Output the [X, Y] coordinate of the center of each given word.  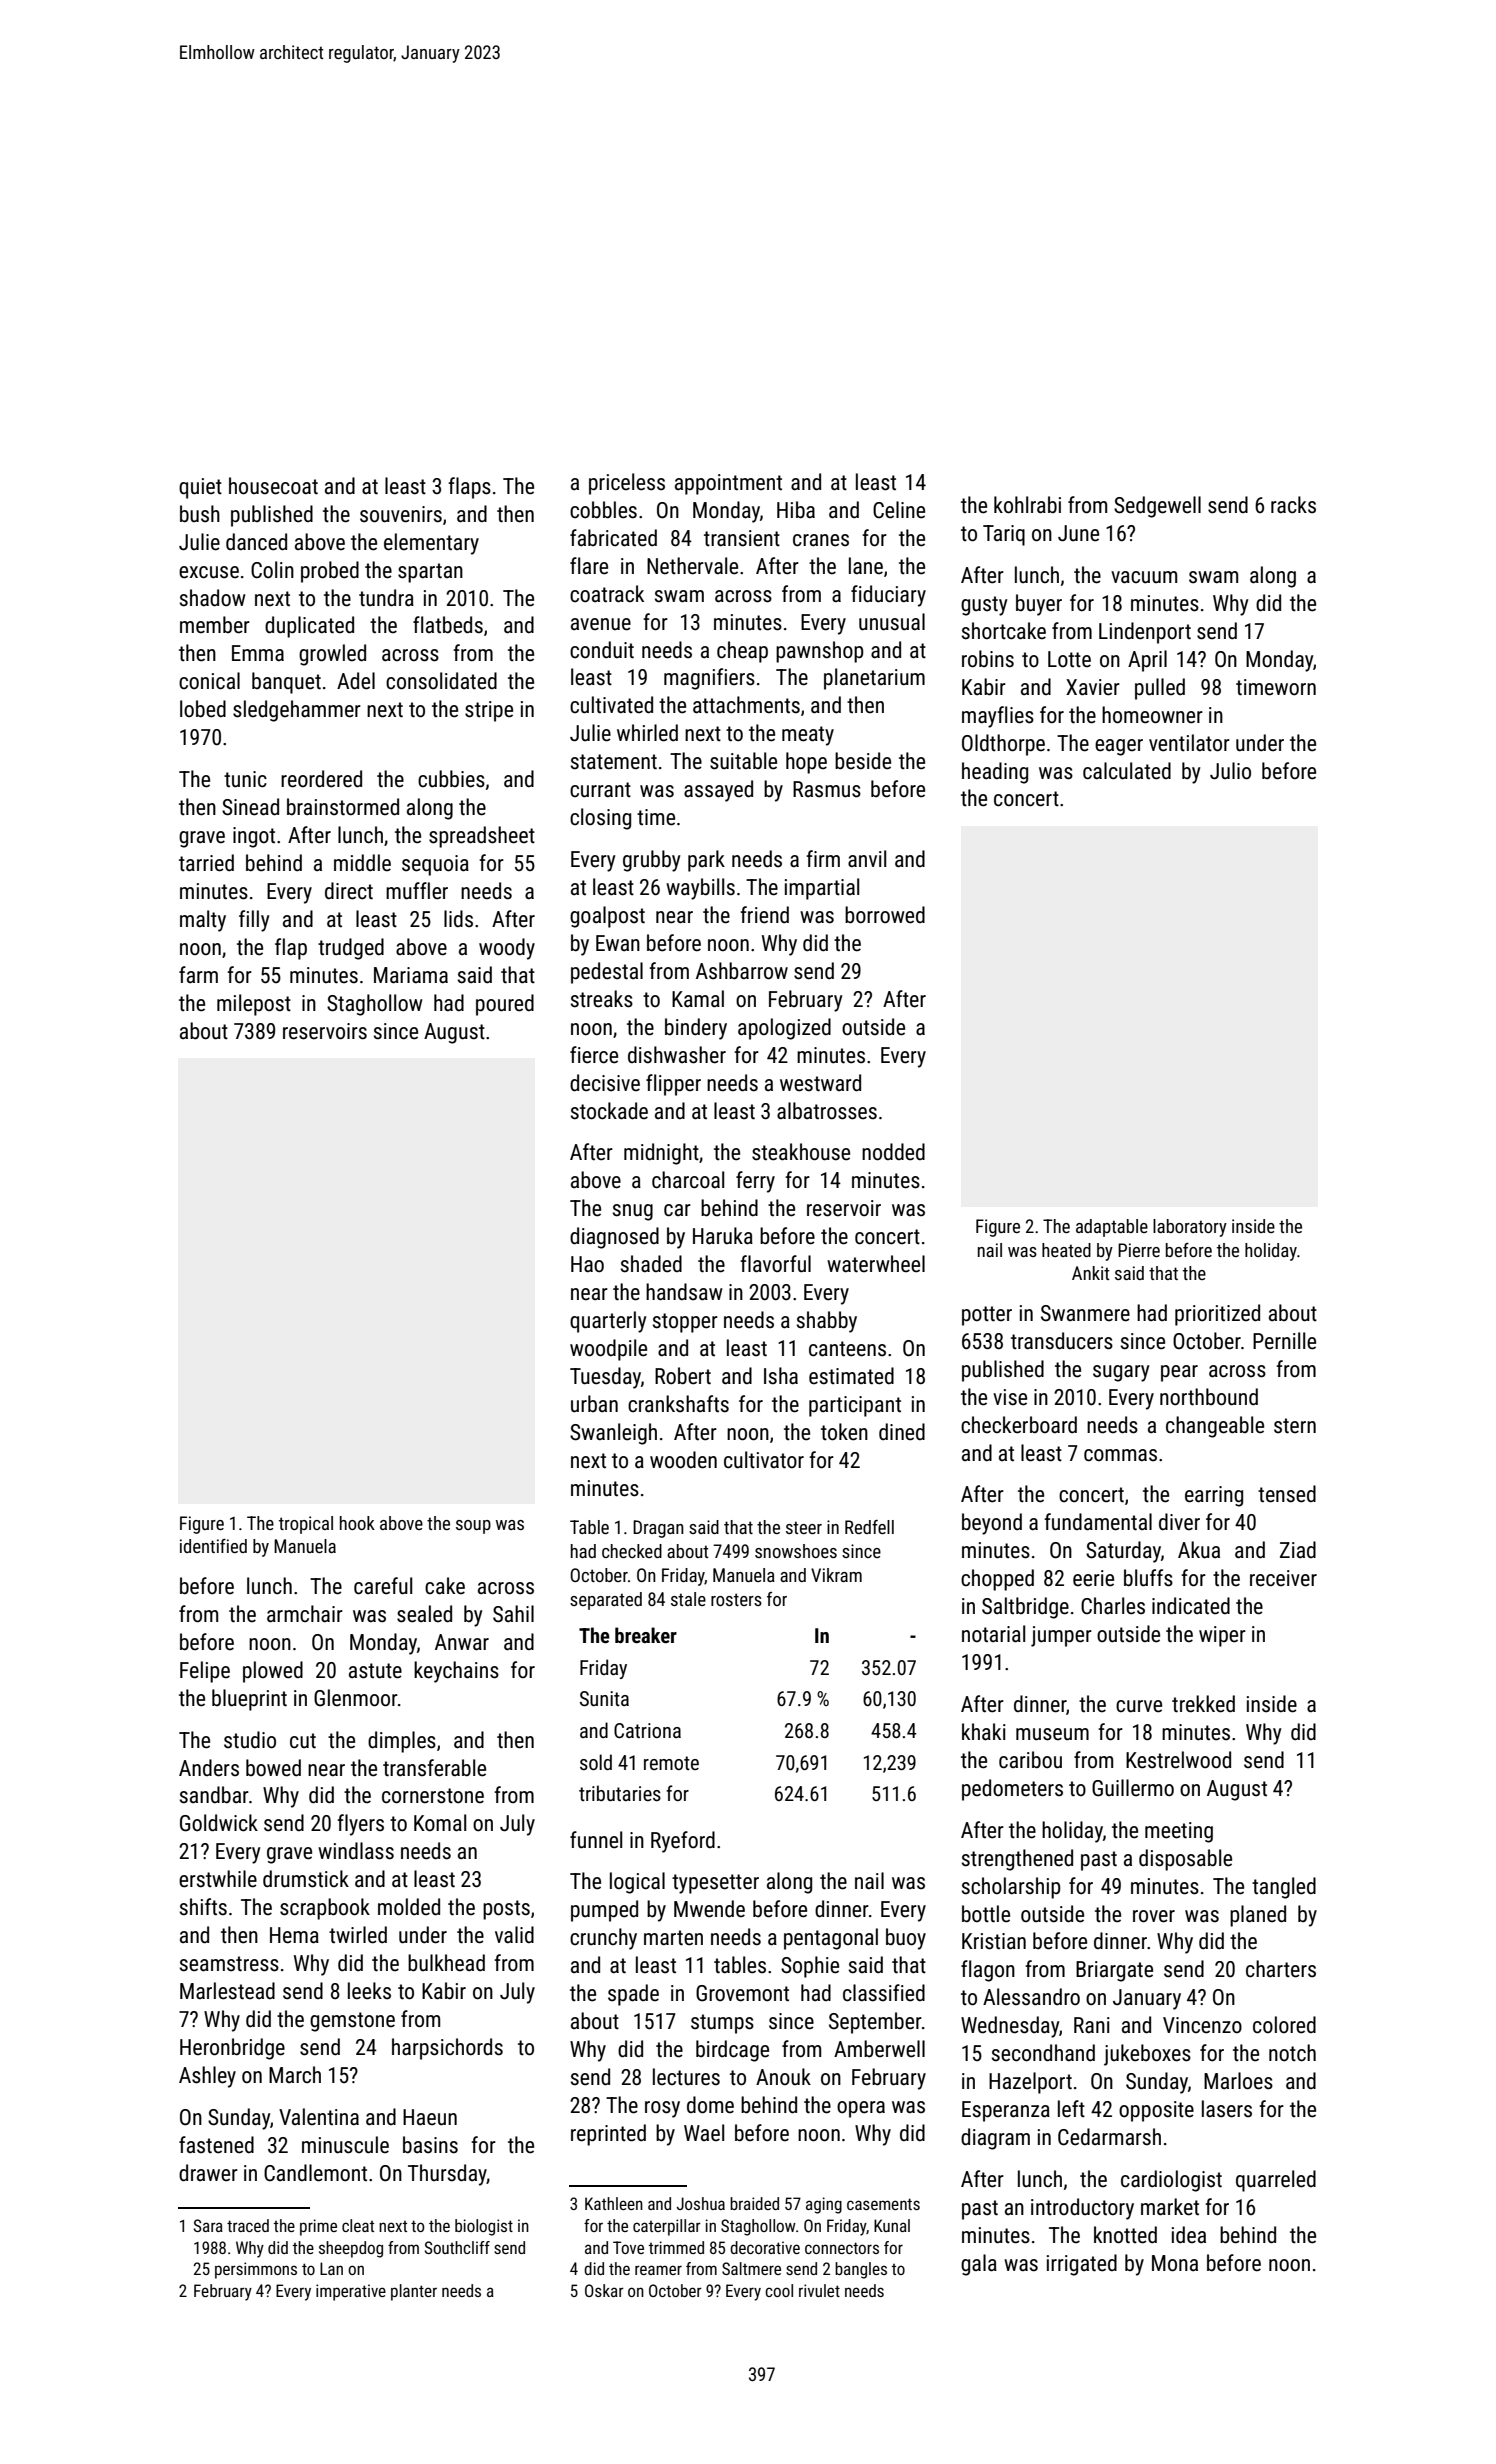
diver [1179, 1522]
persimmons [256, 2270]
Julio [1230, 771]
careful [383, 1586]
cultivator [764, 1460]
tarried [206, 863]
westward [820, 1083]
